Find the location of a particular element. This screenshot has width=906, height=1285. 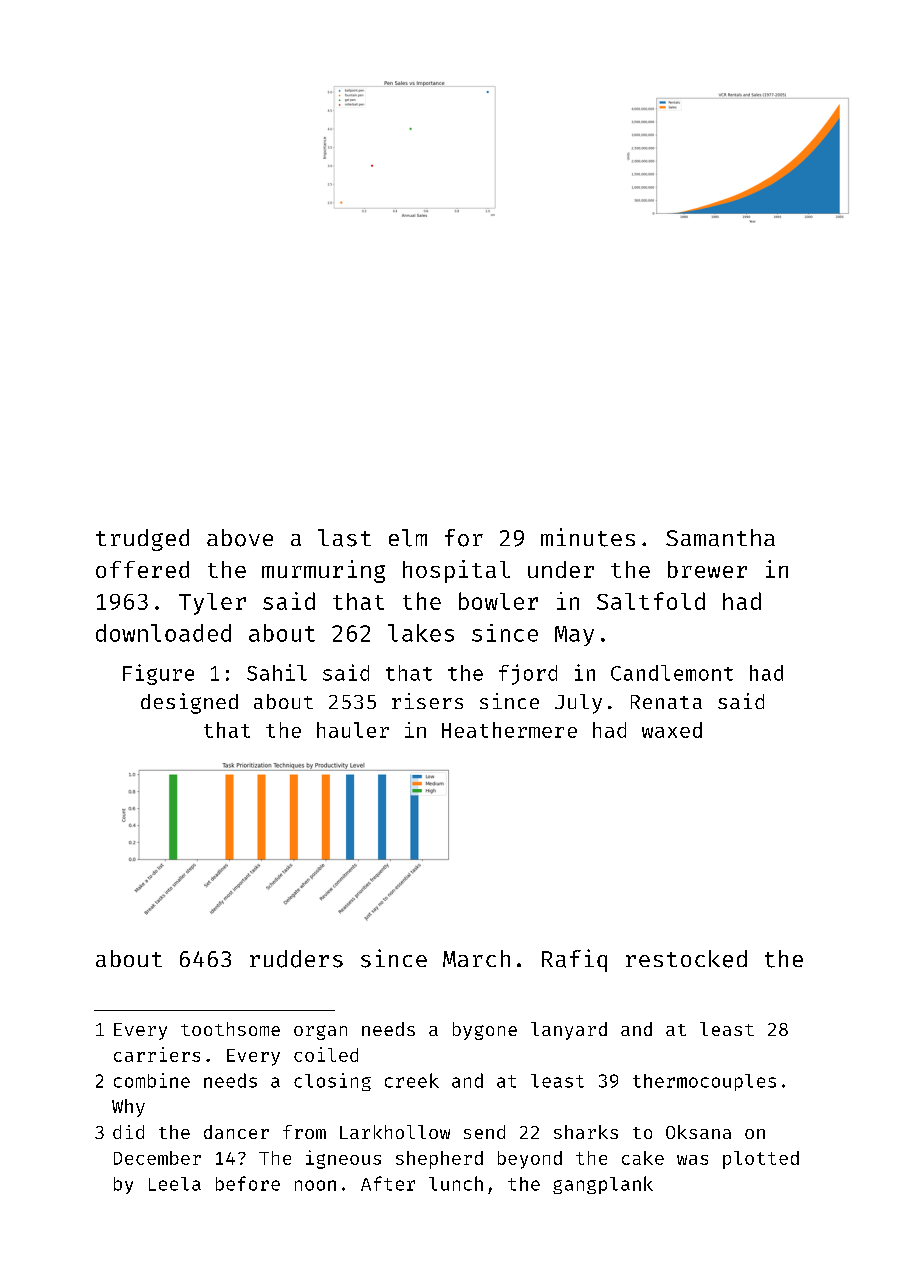

minutes is located at coordinates (588, 537).
